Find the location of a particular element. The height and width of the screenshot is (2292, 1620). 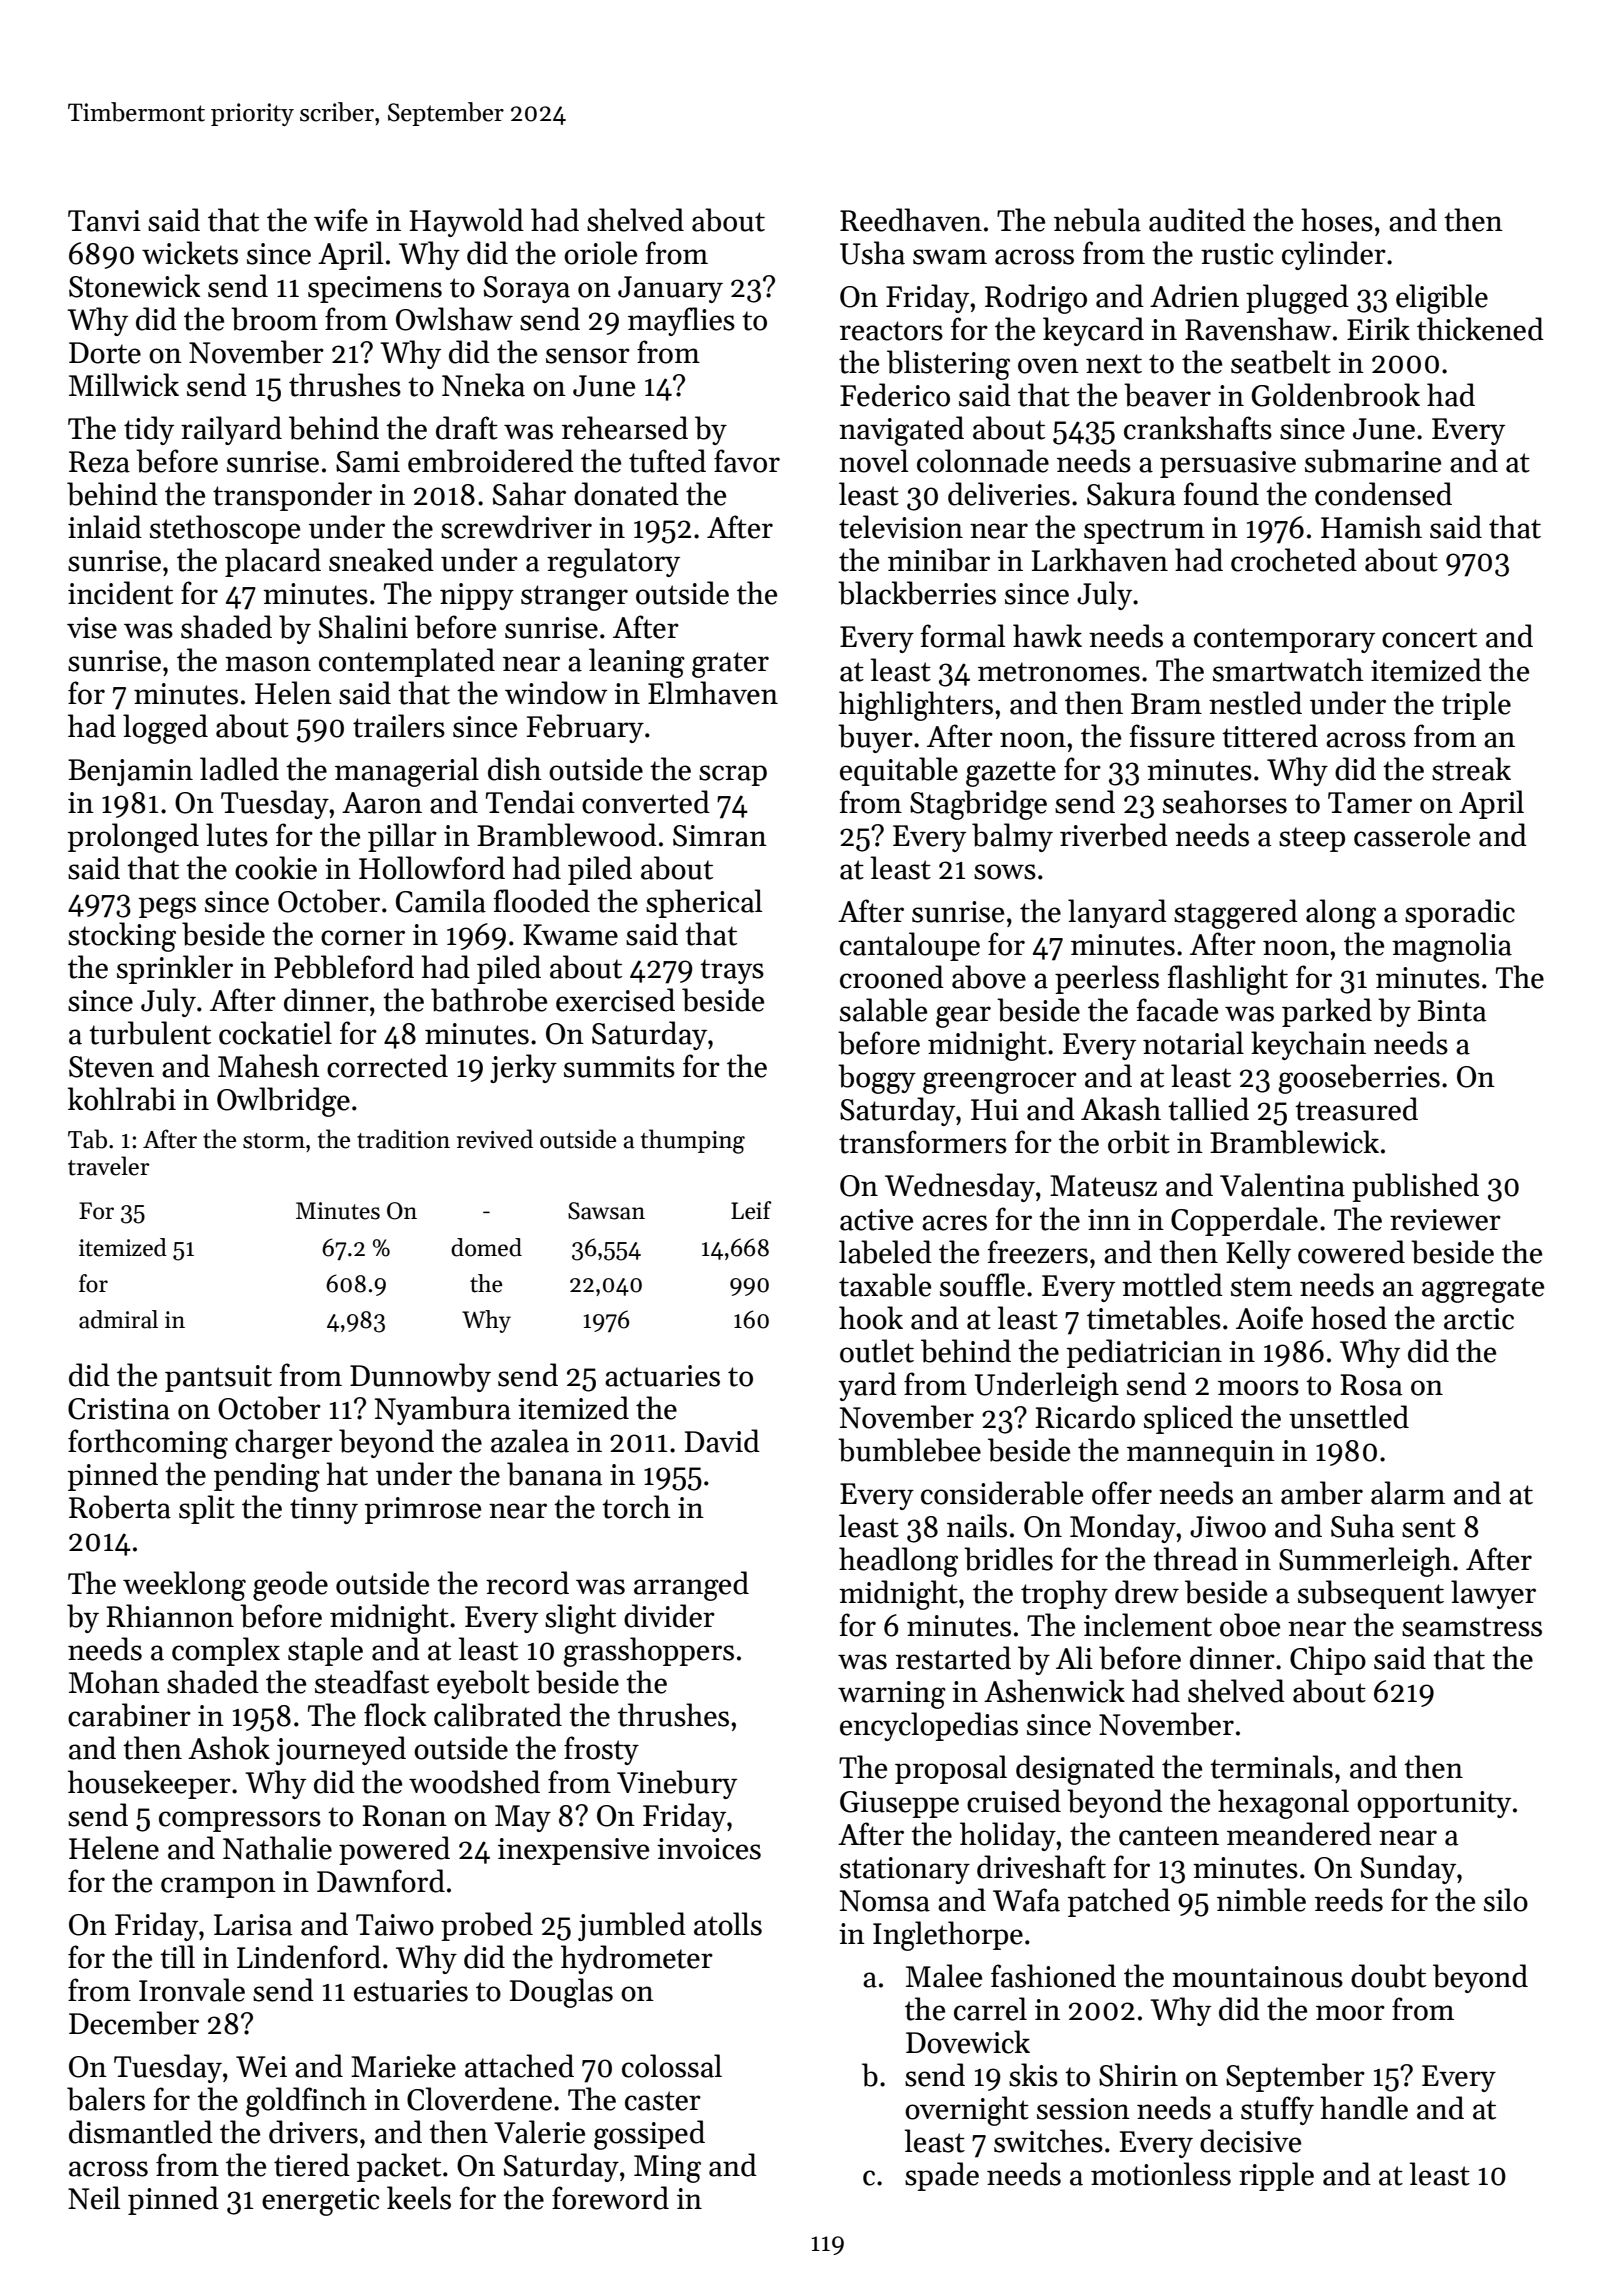

prolonged is located at coordinates (133, 838).
